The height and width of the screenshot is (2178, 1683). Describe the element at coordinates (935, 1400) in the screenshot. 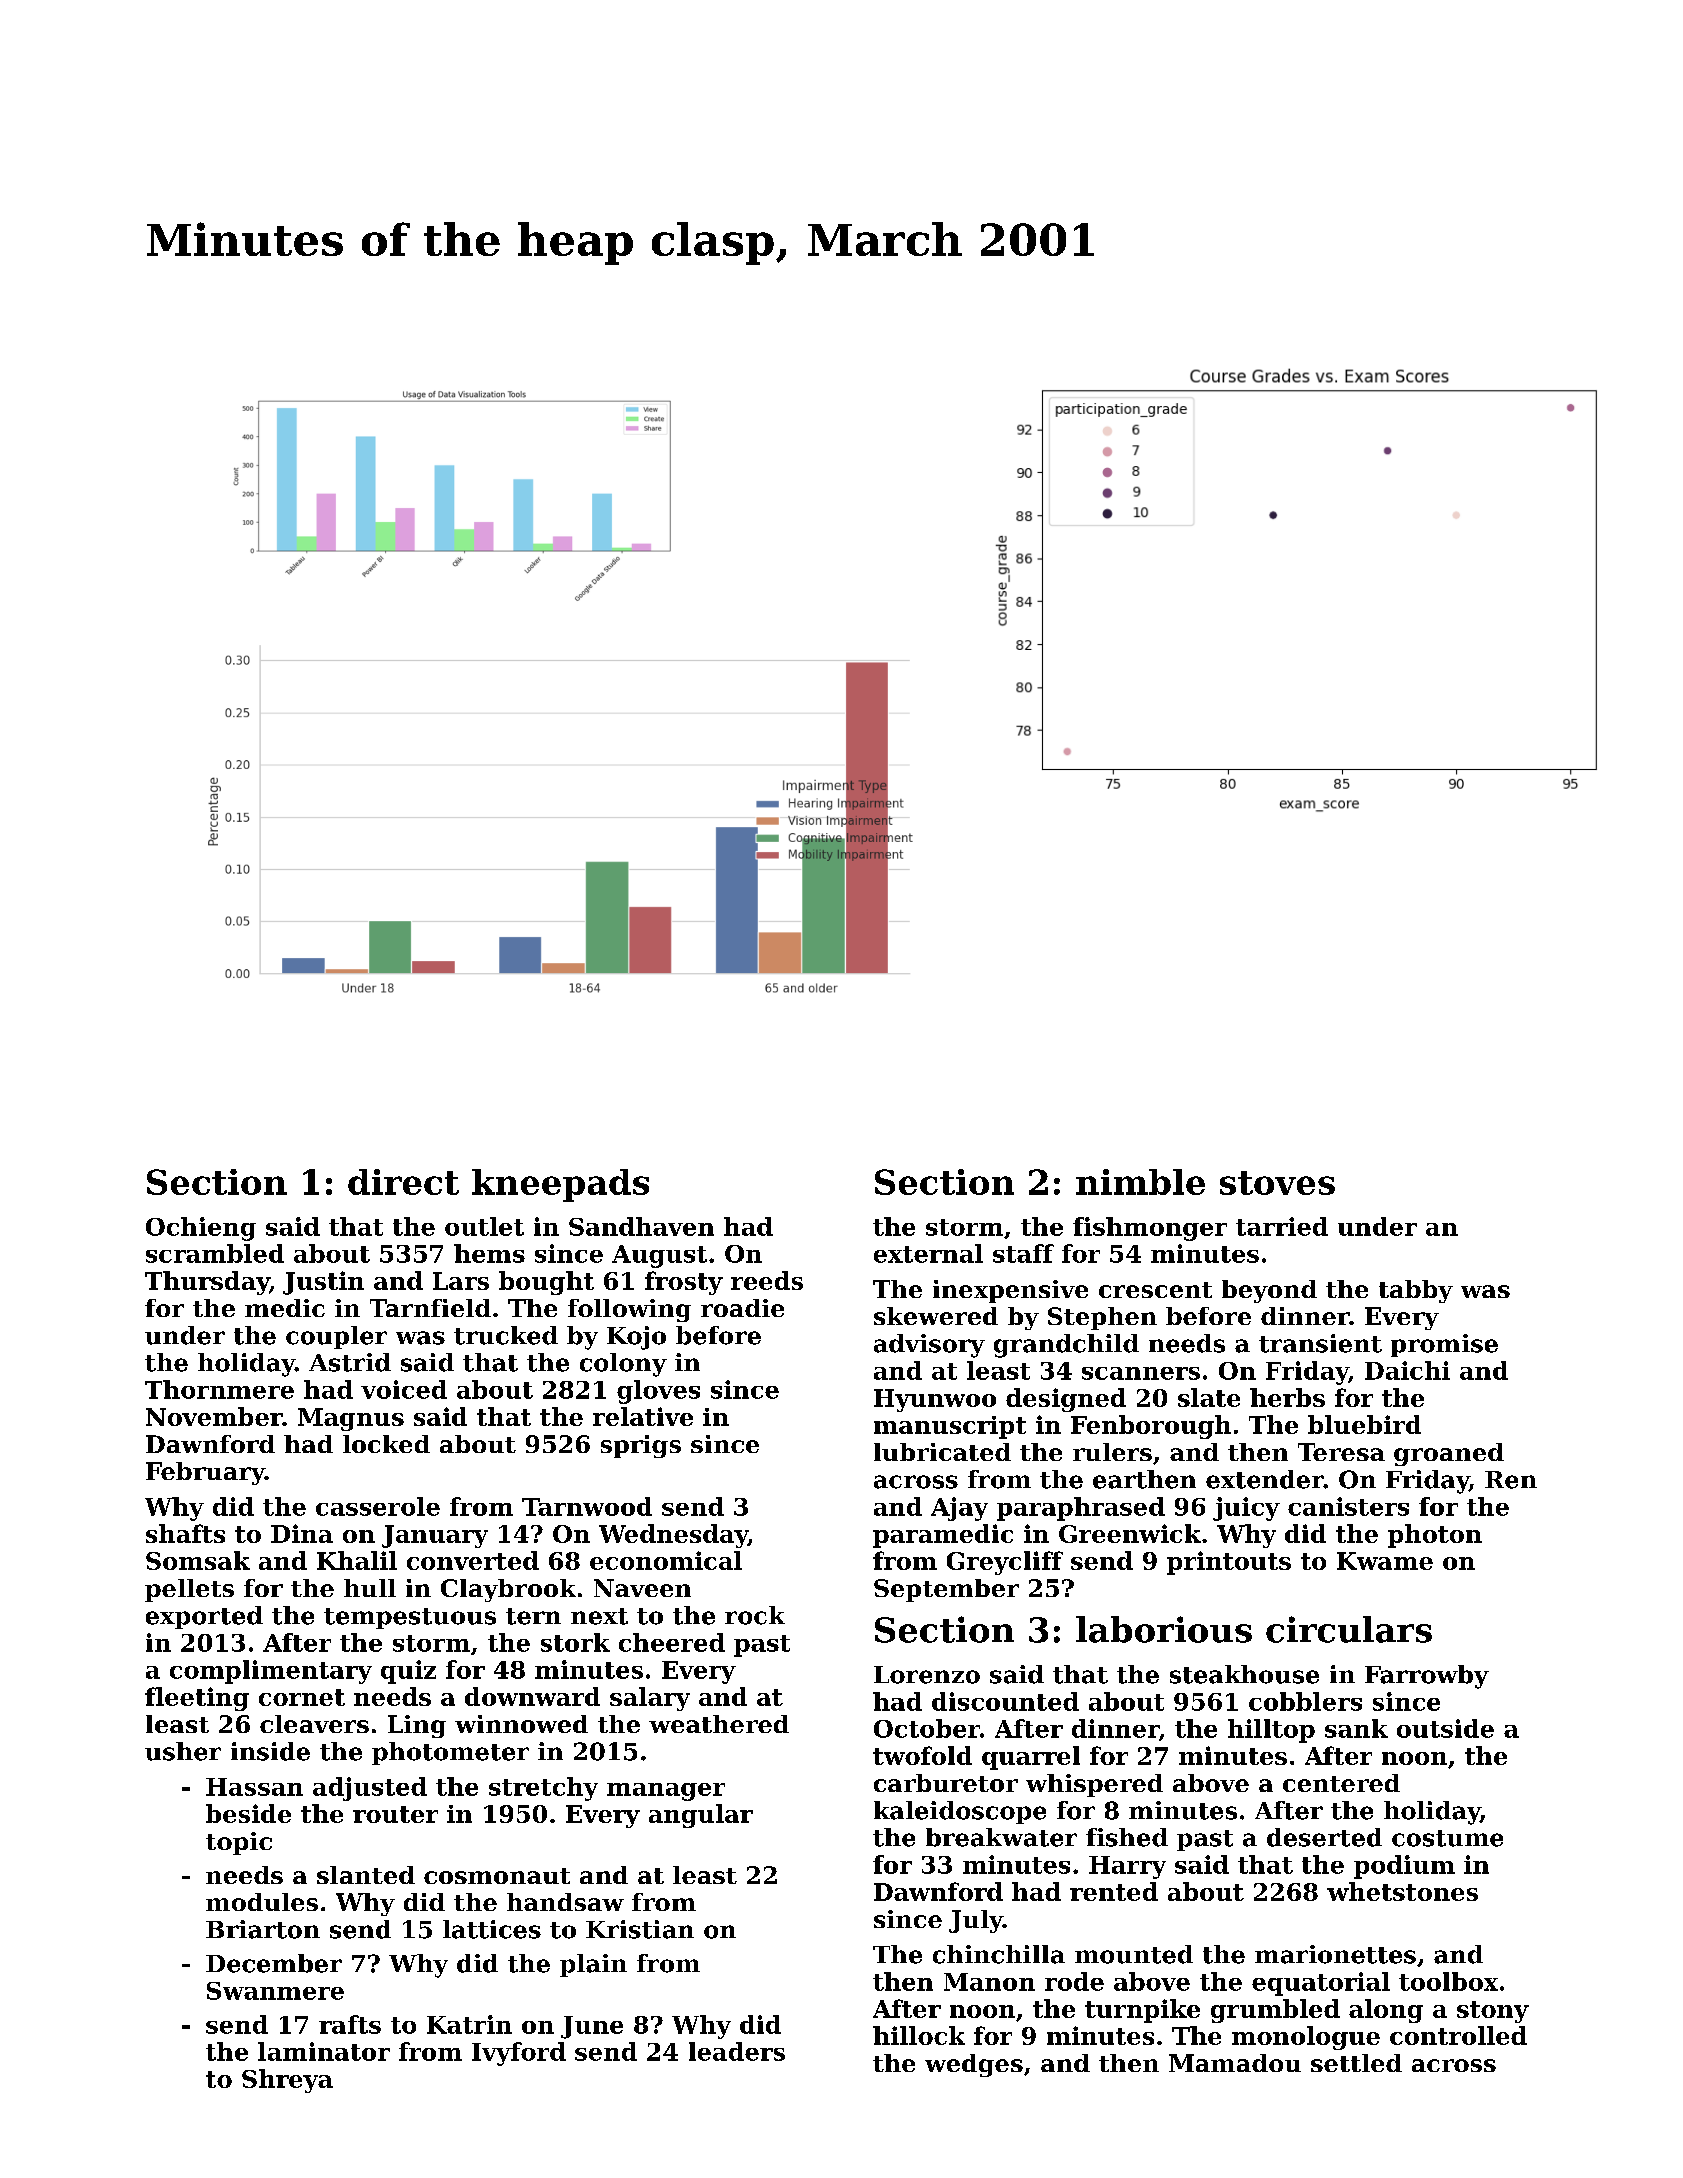

I see `Hyunwoo` at that location.
